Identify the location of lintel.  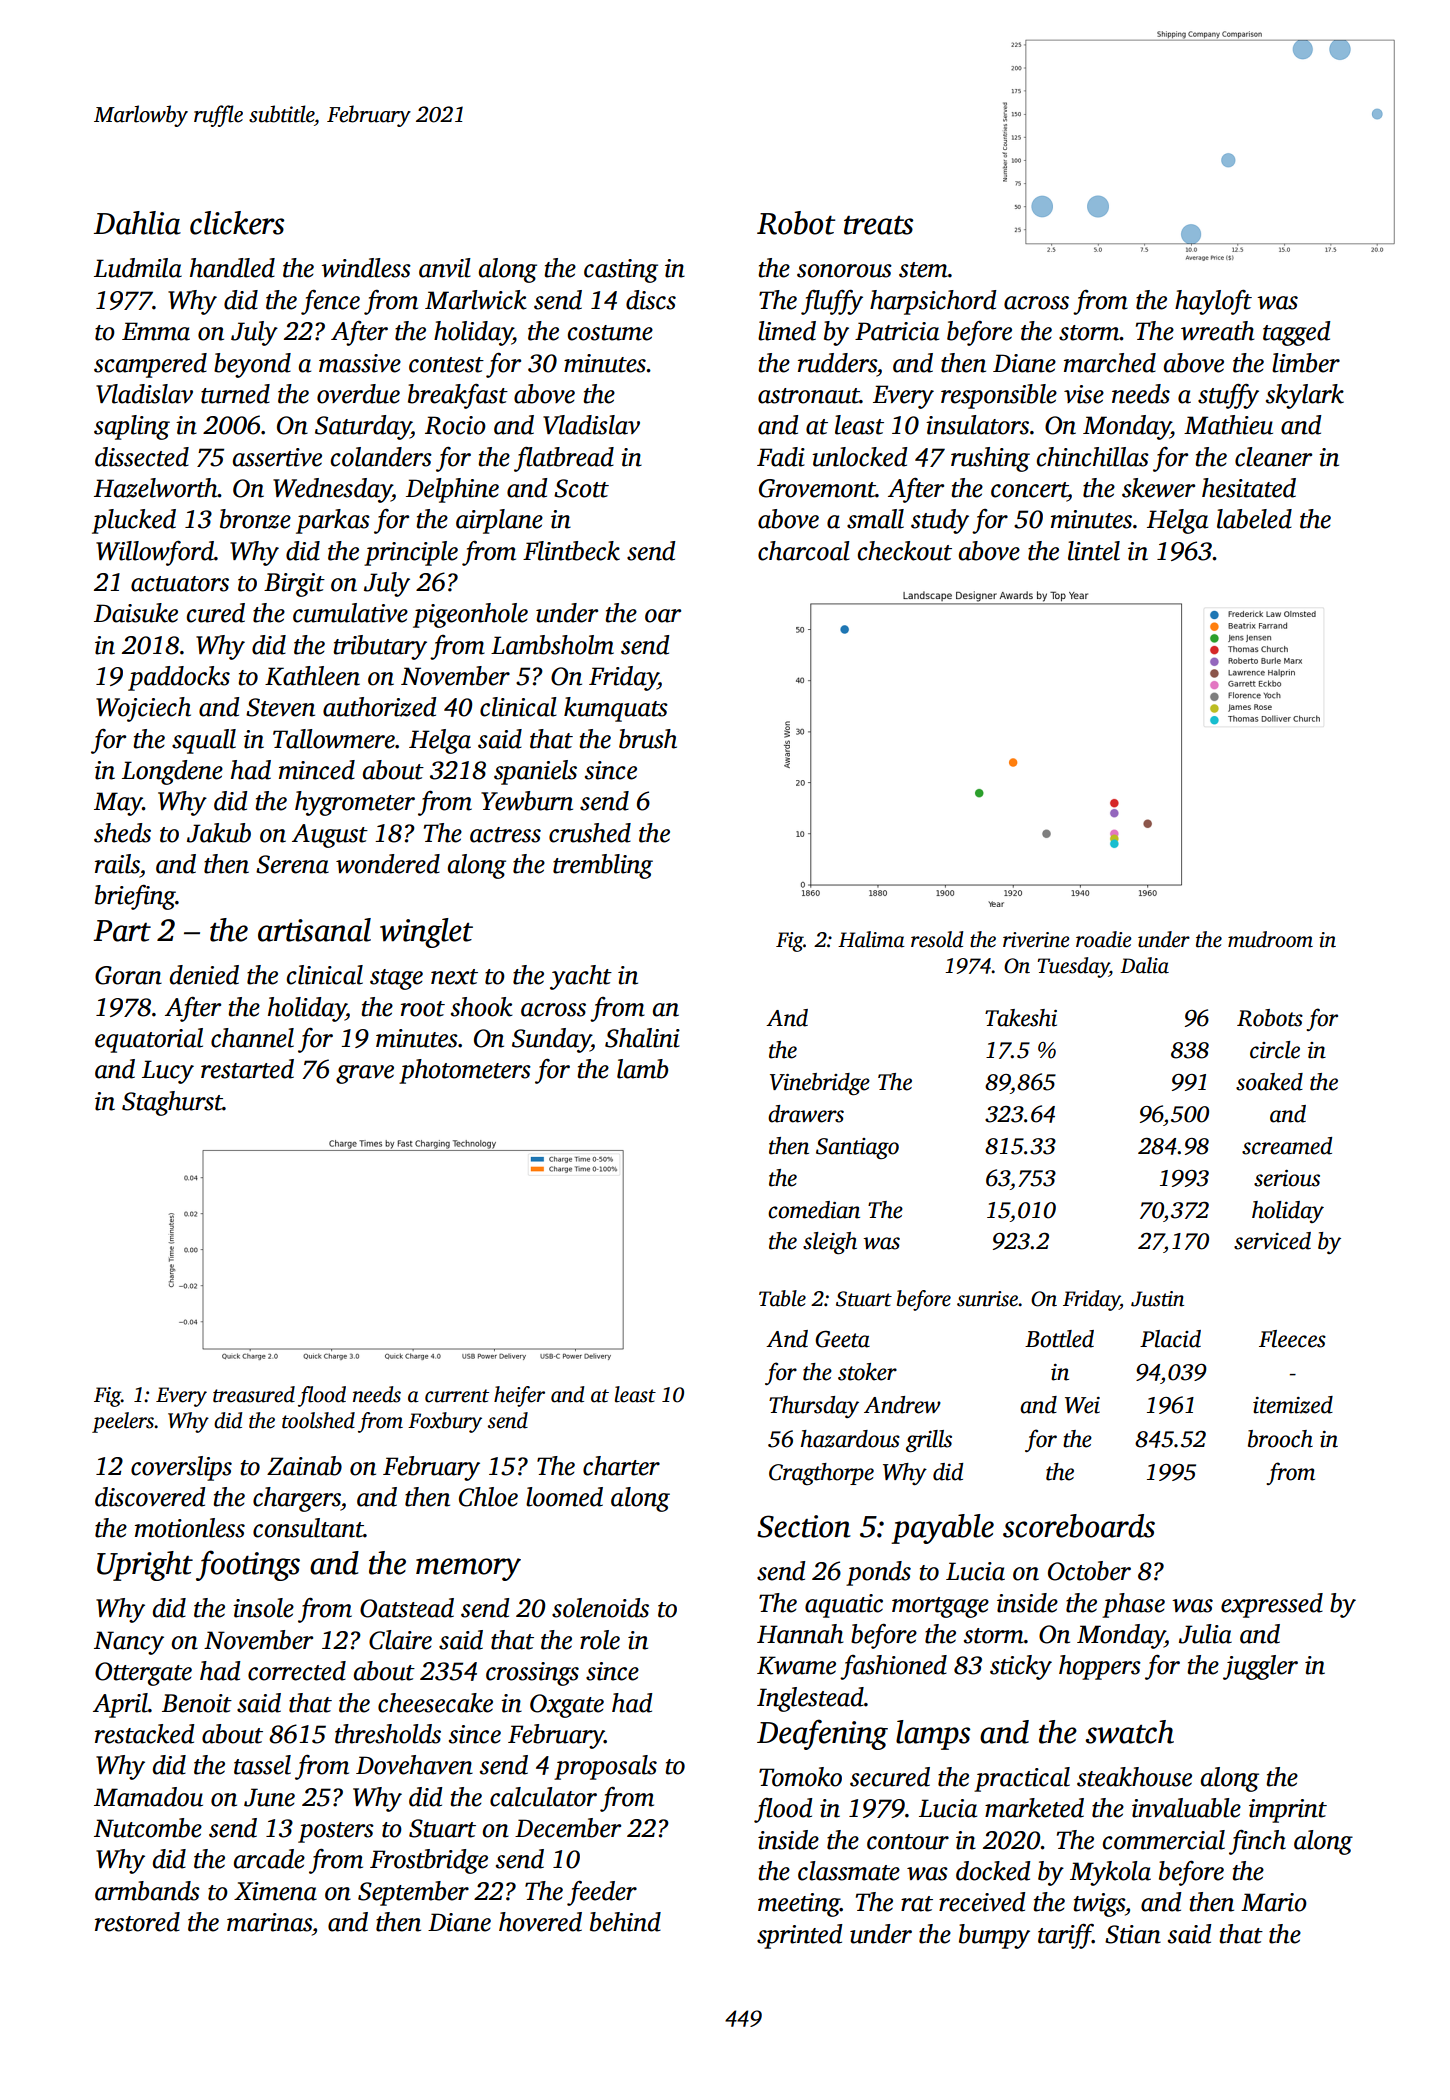
(1094, 551).
